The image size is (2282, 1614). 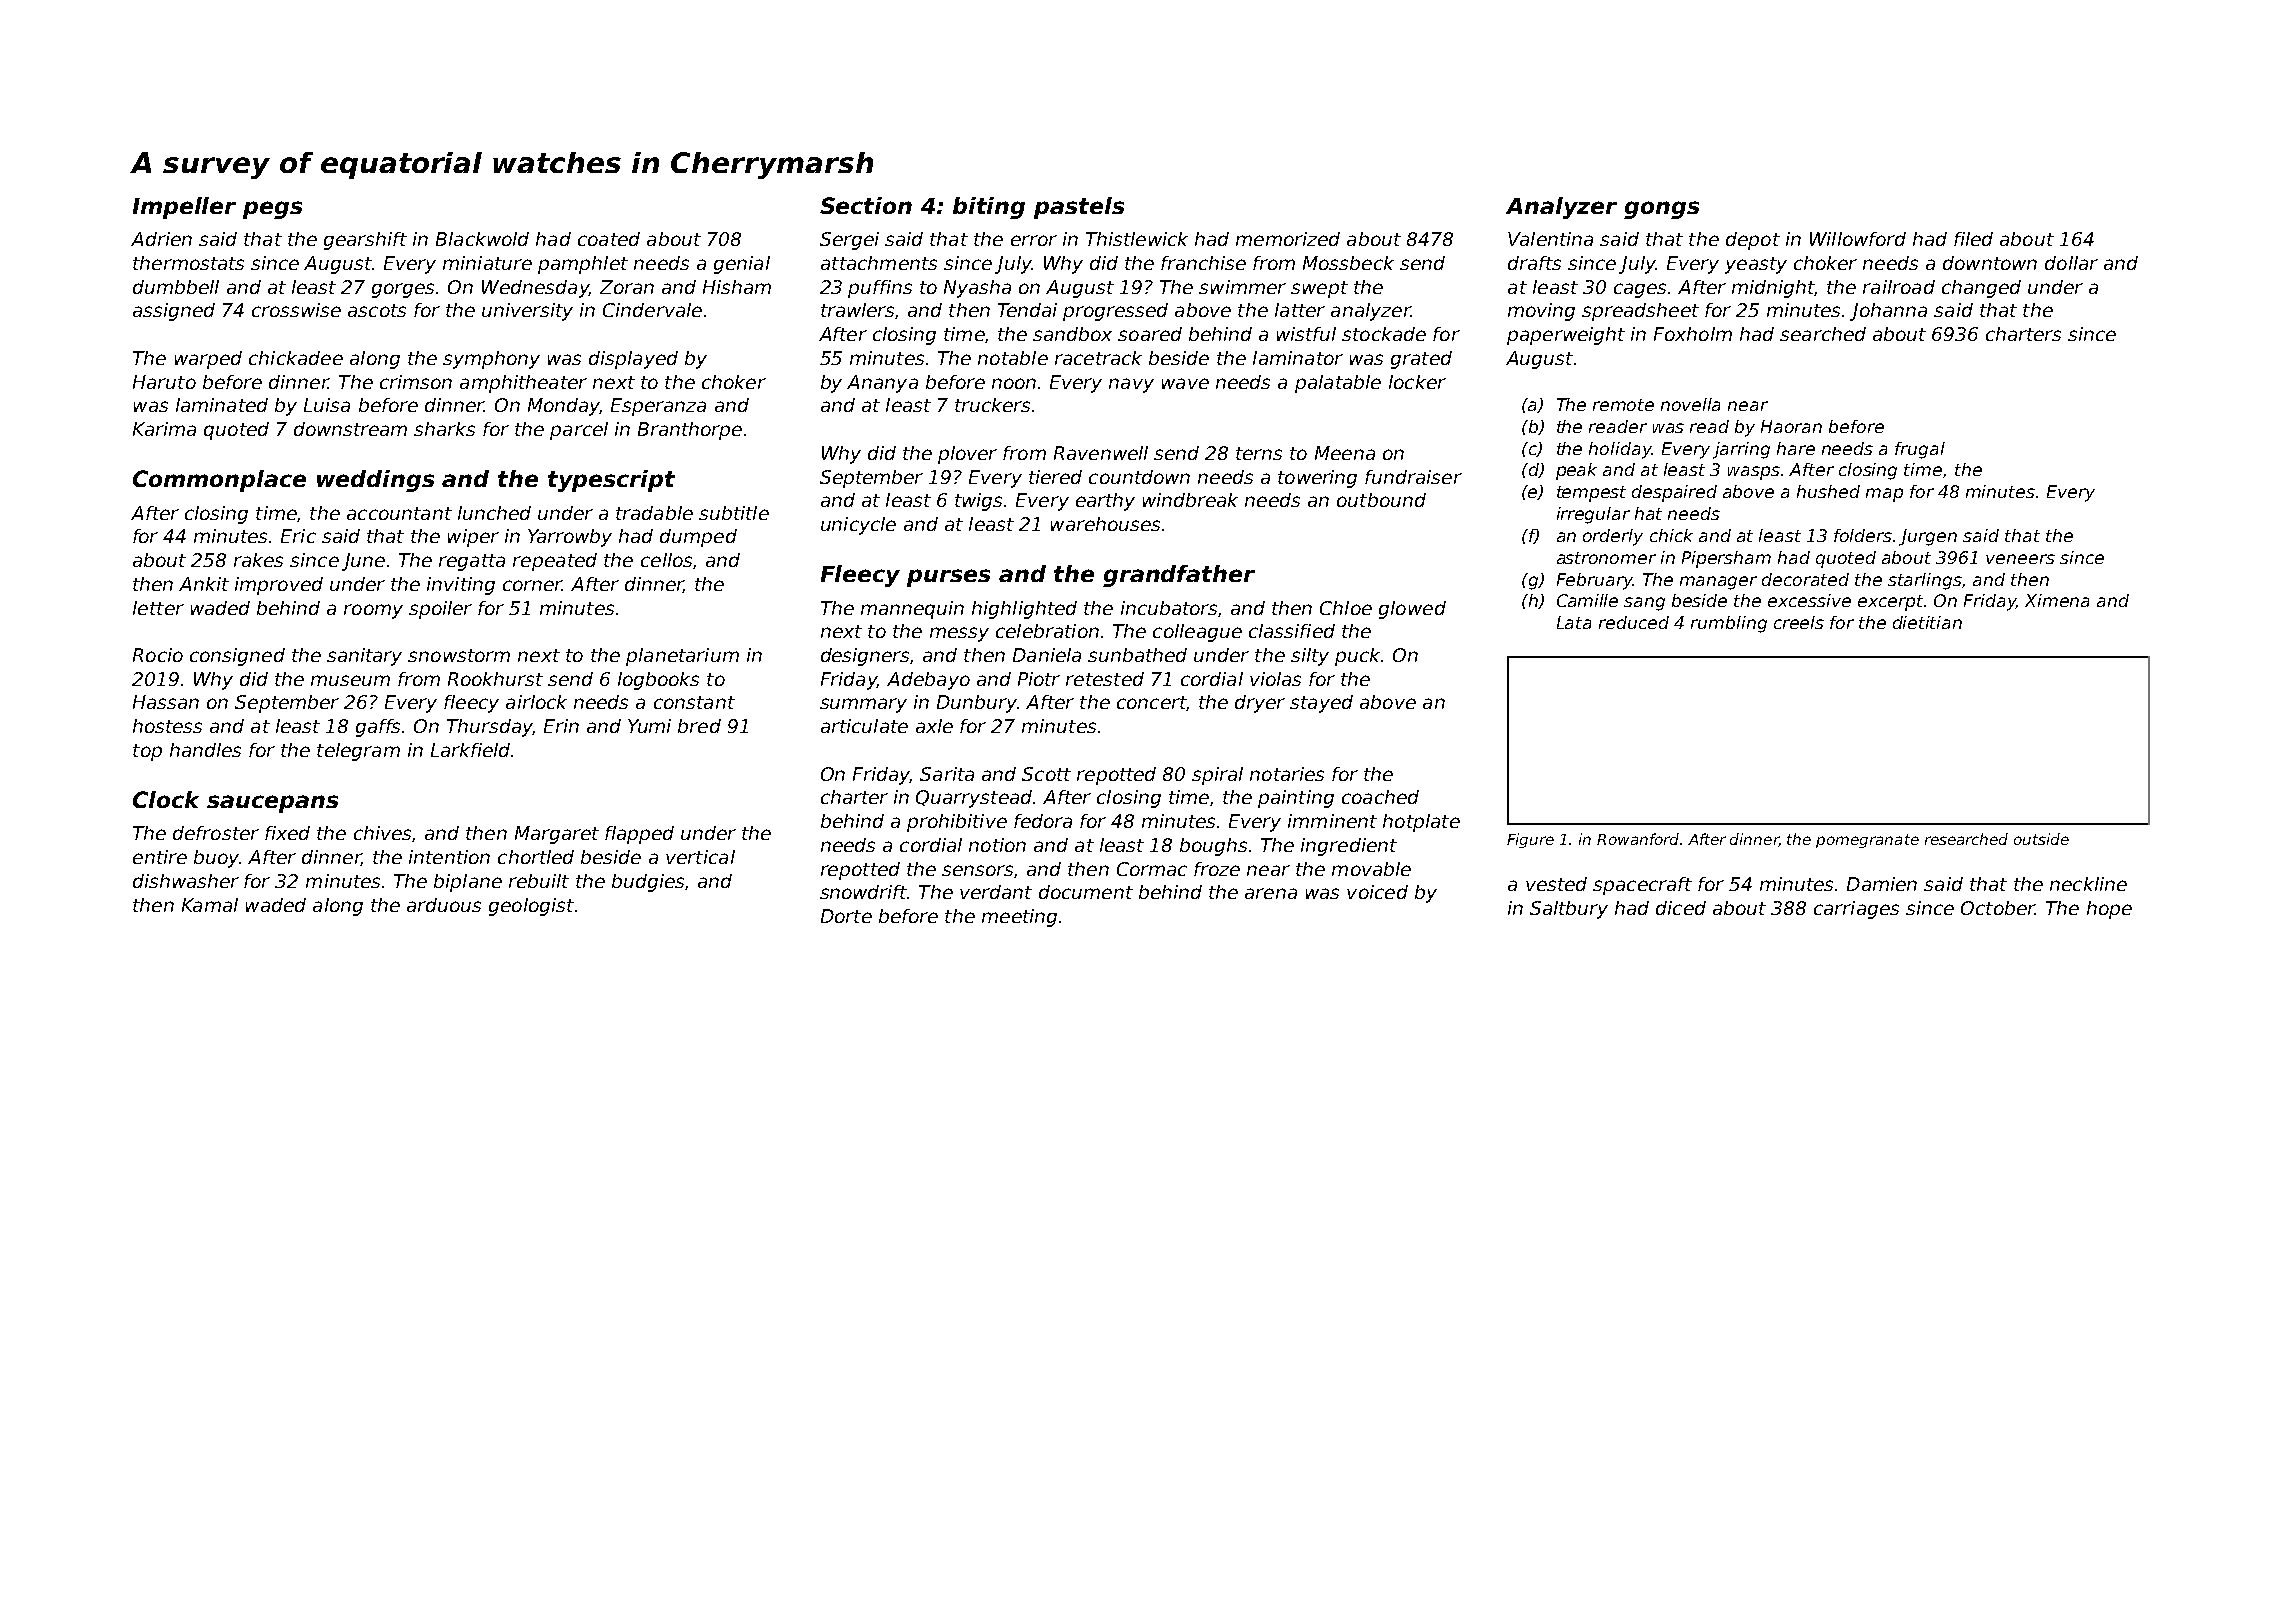 I want to click on changed, so click(x=1981, y=289).
